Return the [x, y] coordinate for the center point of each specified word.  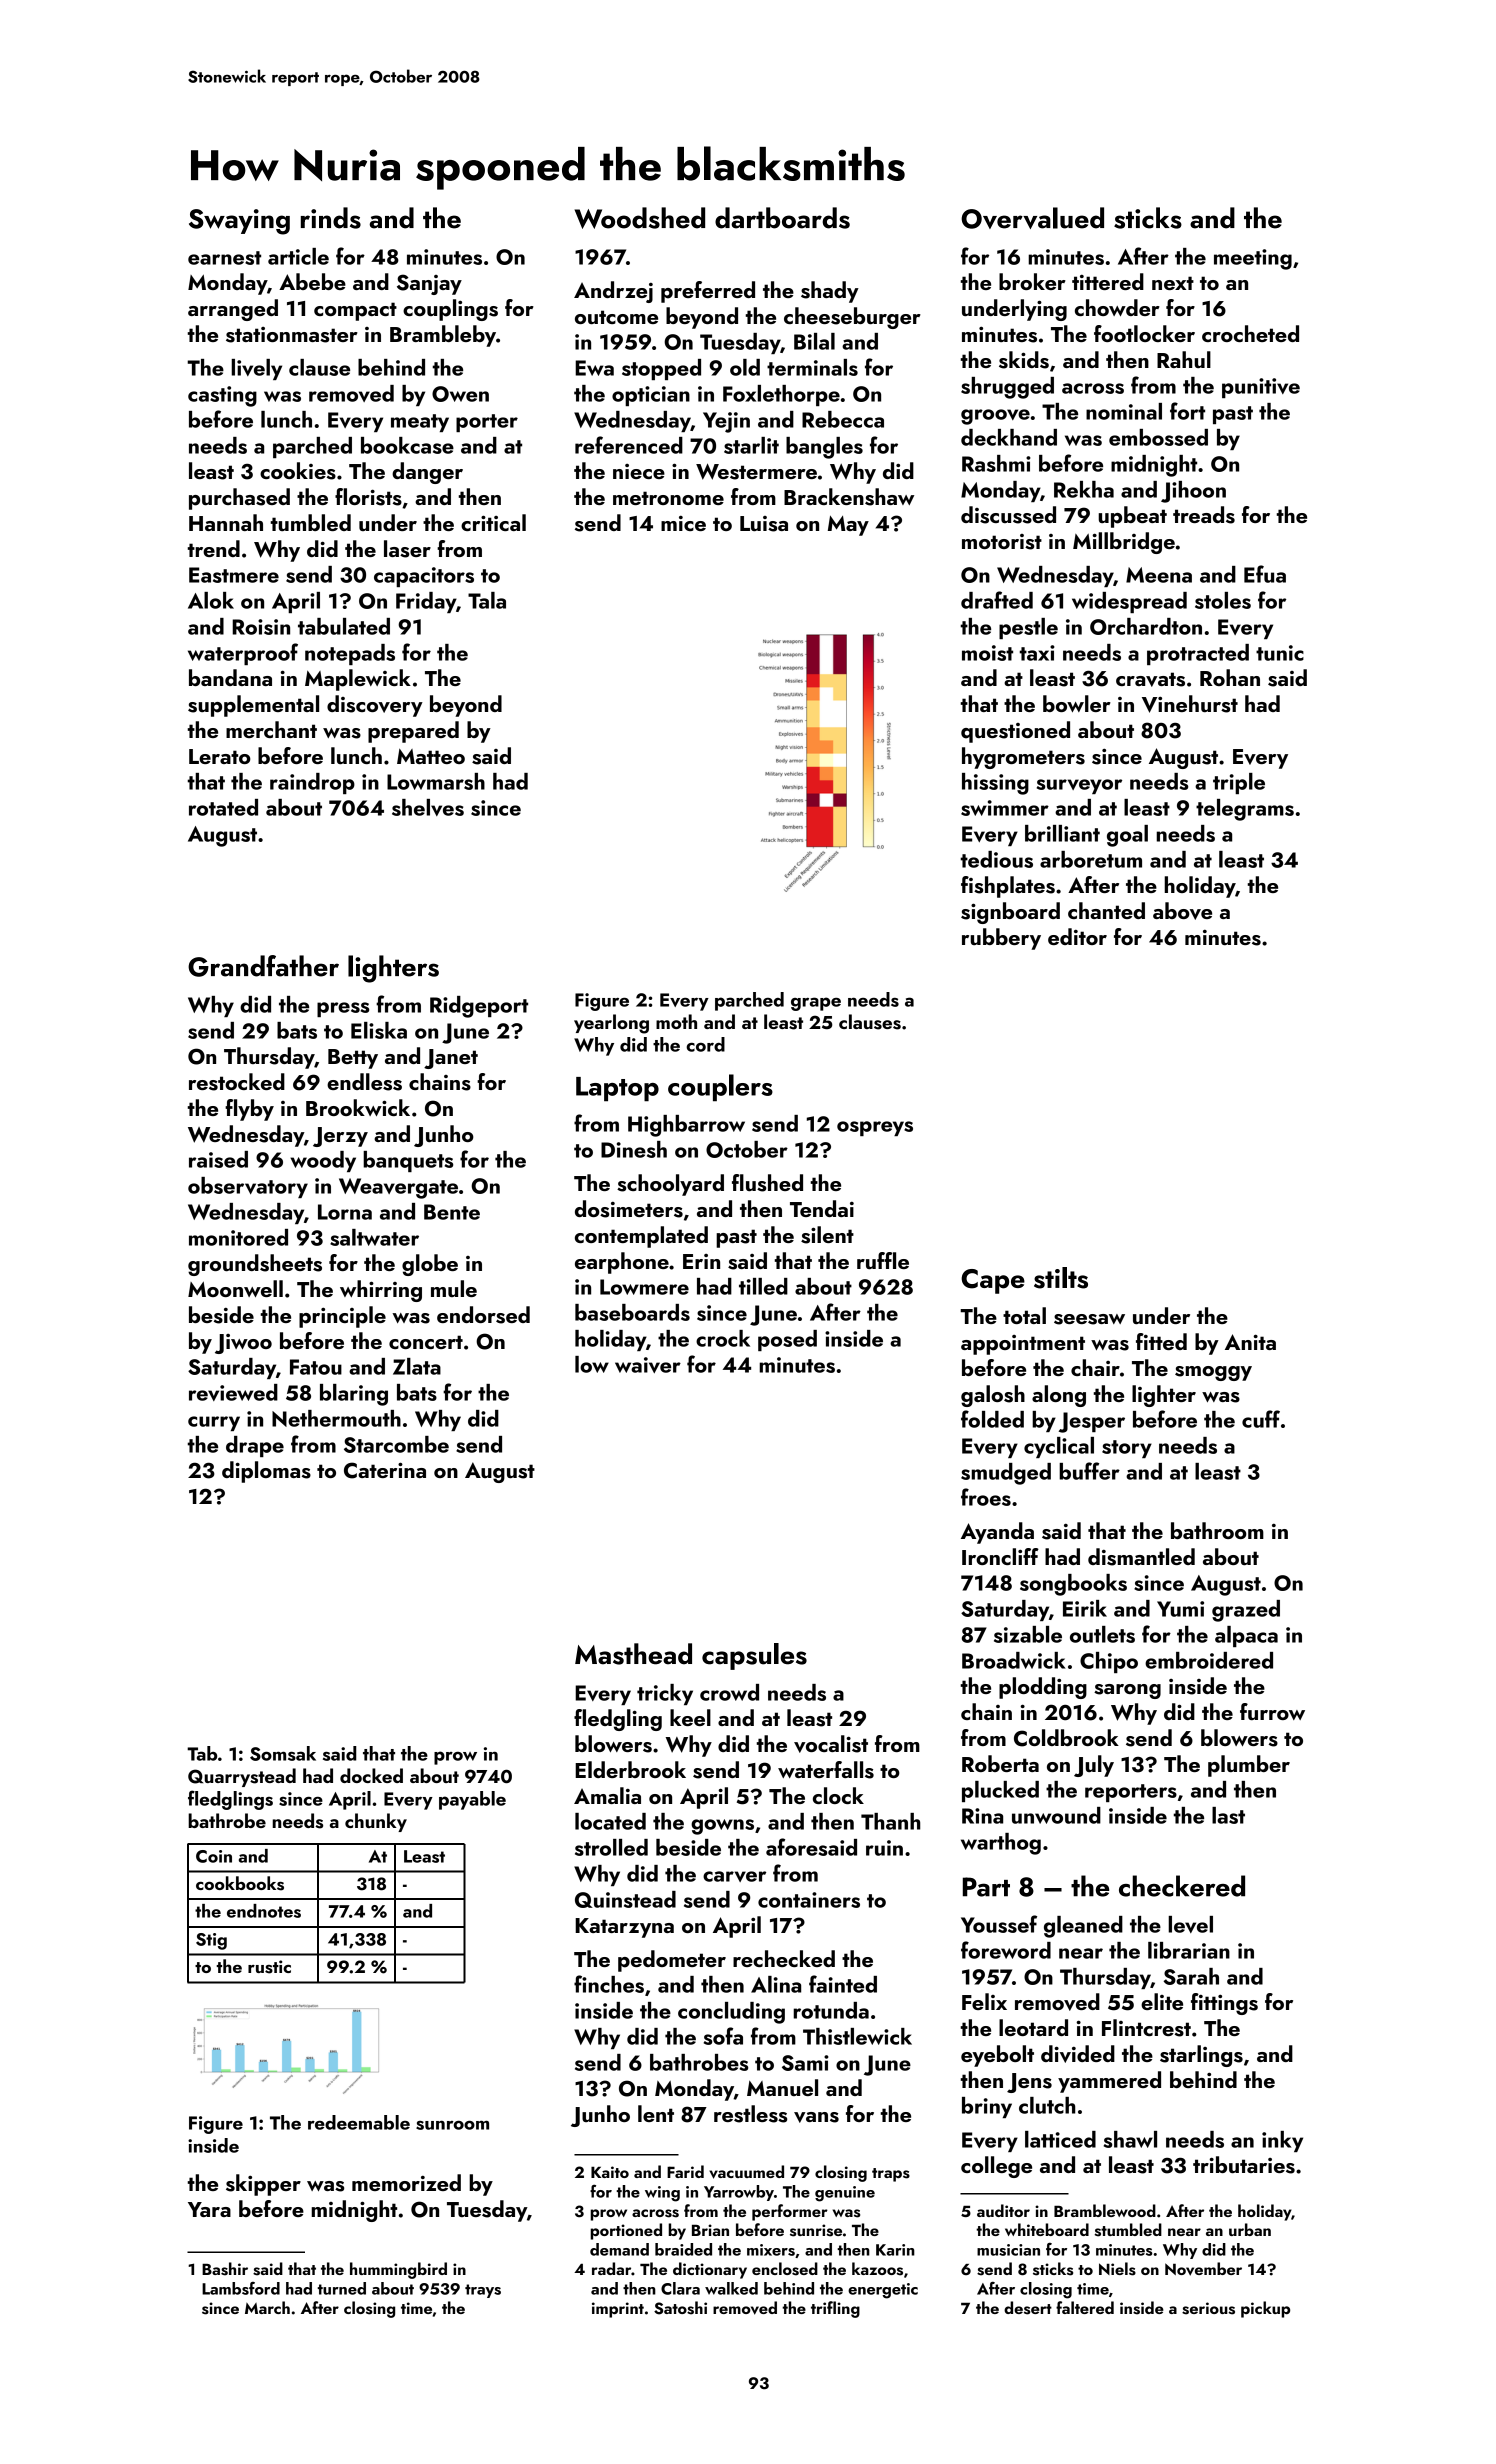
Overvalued [1032, 218]
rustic [269, 1967]
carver [734, 1876]
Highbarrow [686, 1126]
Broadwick [1014, 1660]
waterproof [243, 654]
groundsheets [255, 1265]
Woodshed [640, 218]
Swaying [239, 222]
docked [371, 1775]
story [1127, 1449]
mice [683, 523]
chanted [1106, 910]
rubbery [1001, 939]
